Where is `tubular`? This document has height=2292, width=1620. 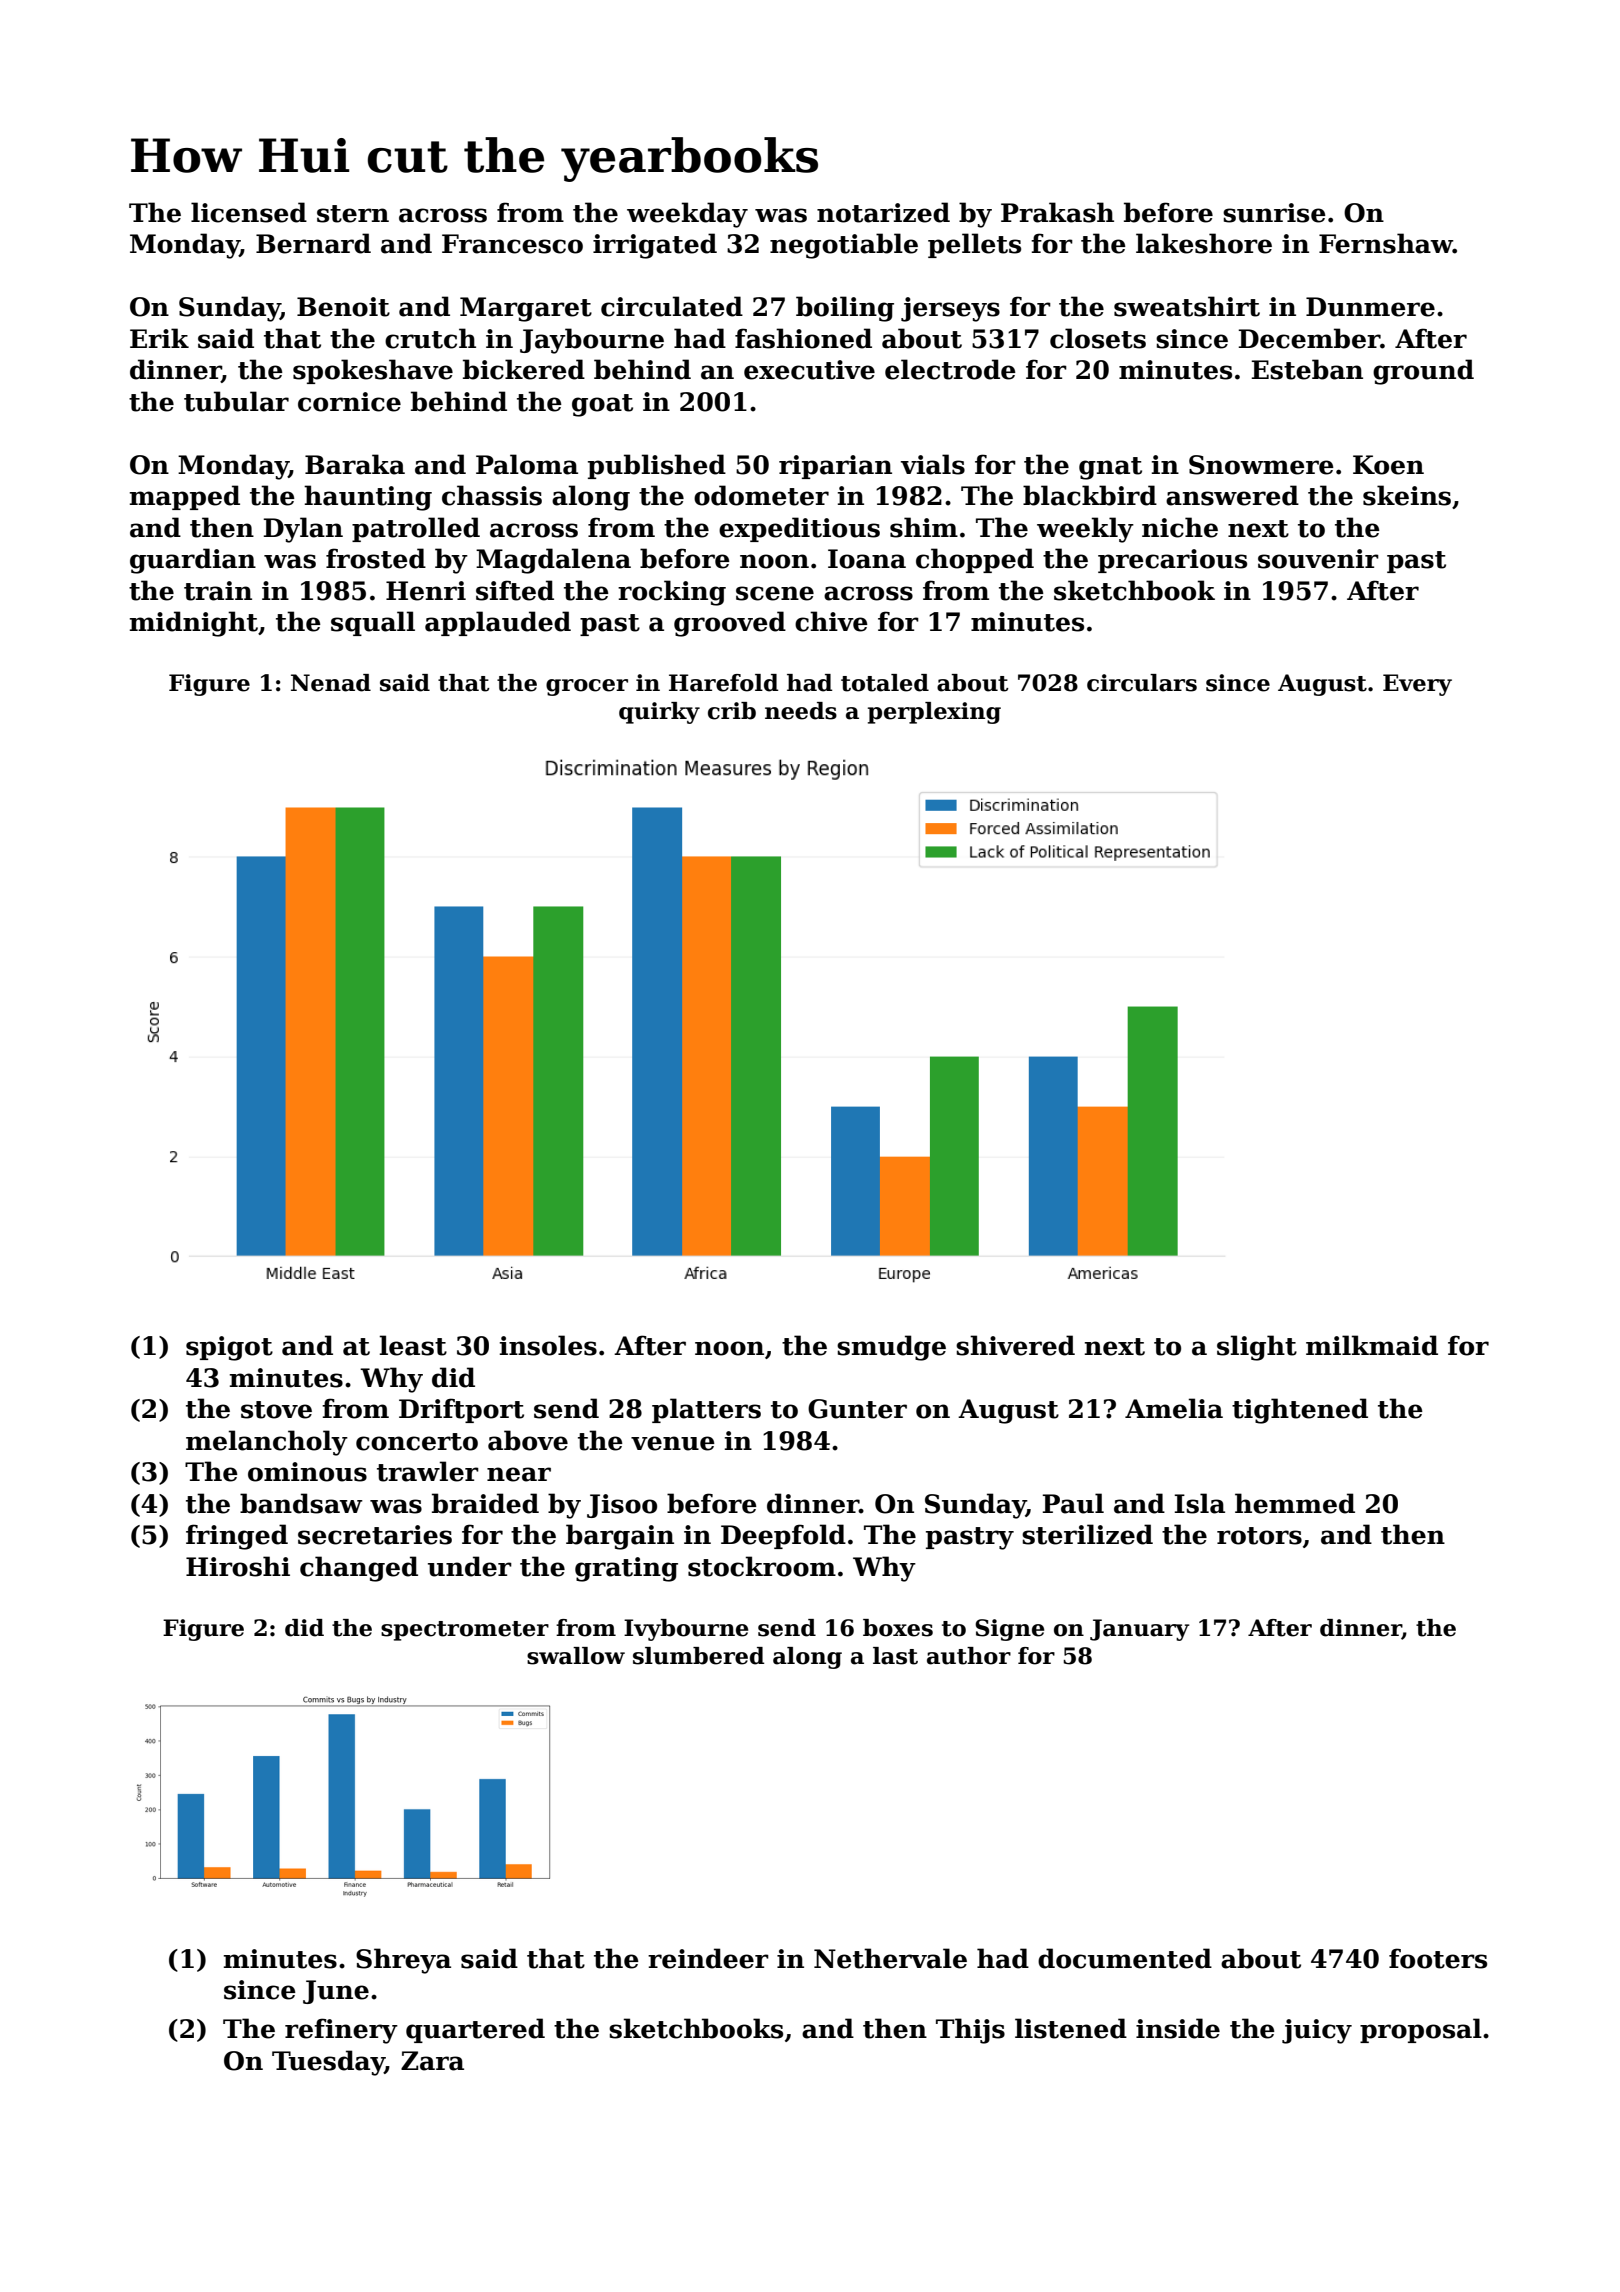 tubular is located at coordinates (236, 401).
